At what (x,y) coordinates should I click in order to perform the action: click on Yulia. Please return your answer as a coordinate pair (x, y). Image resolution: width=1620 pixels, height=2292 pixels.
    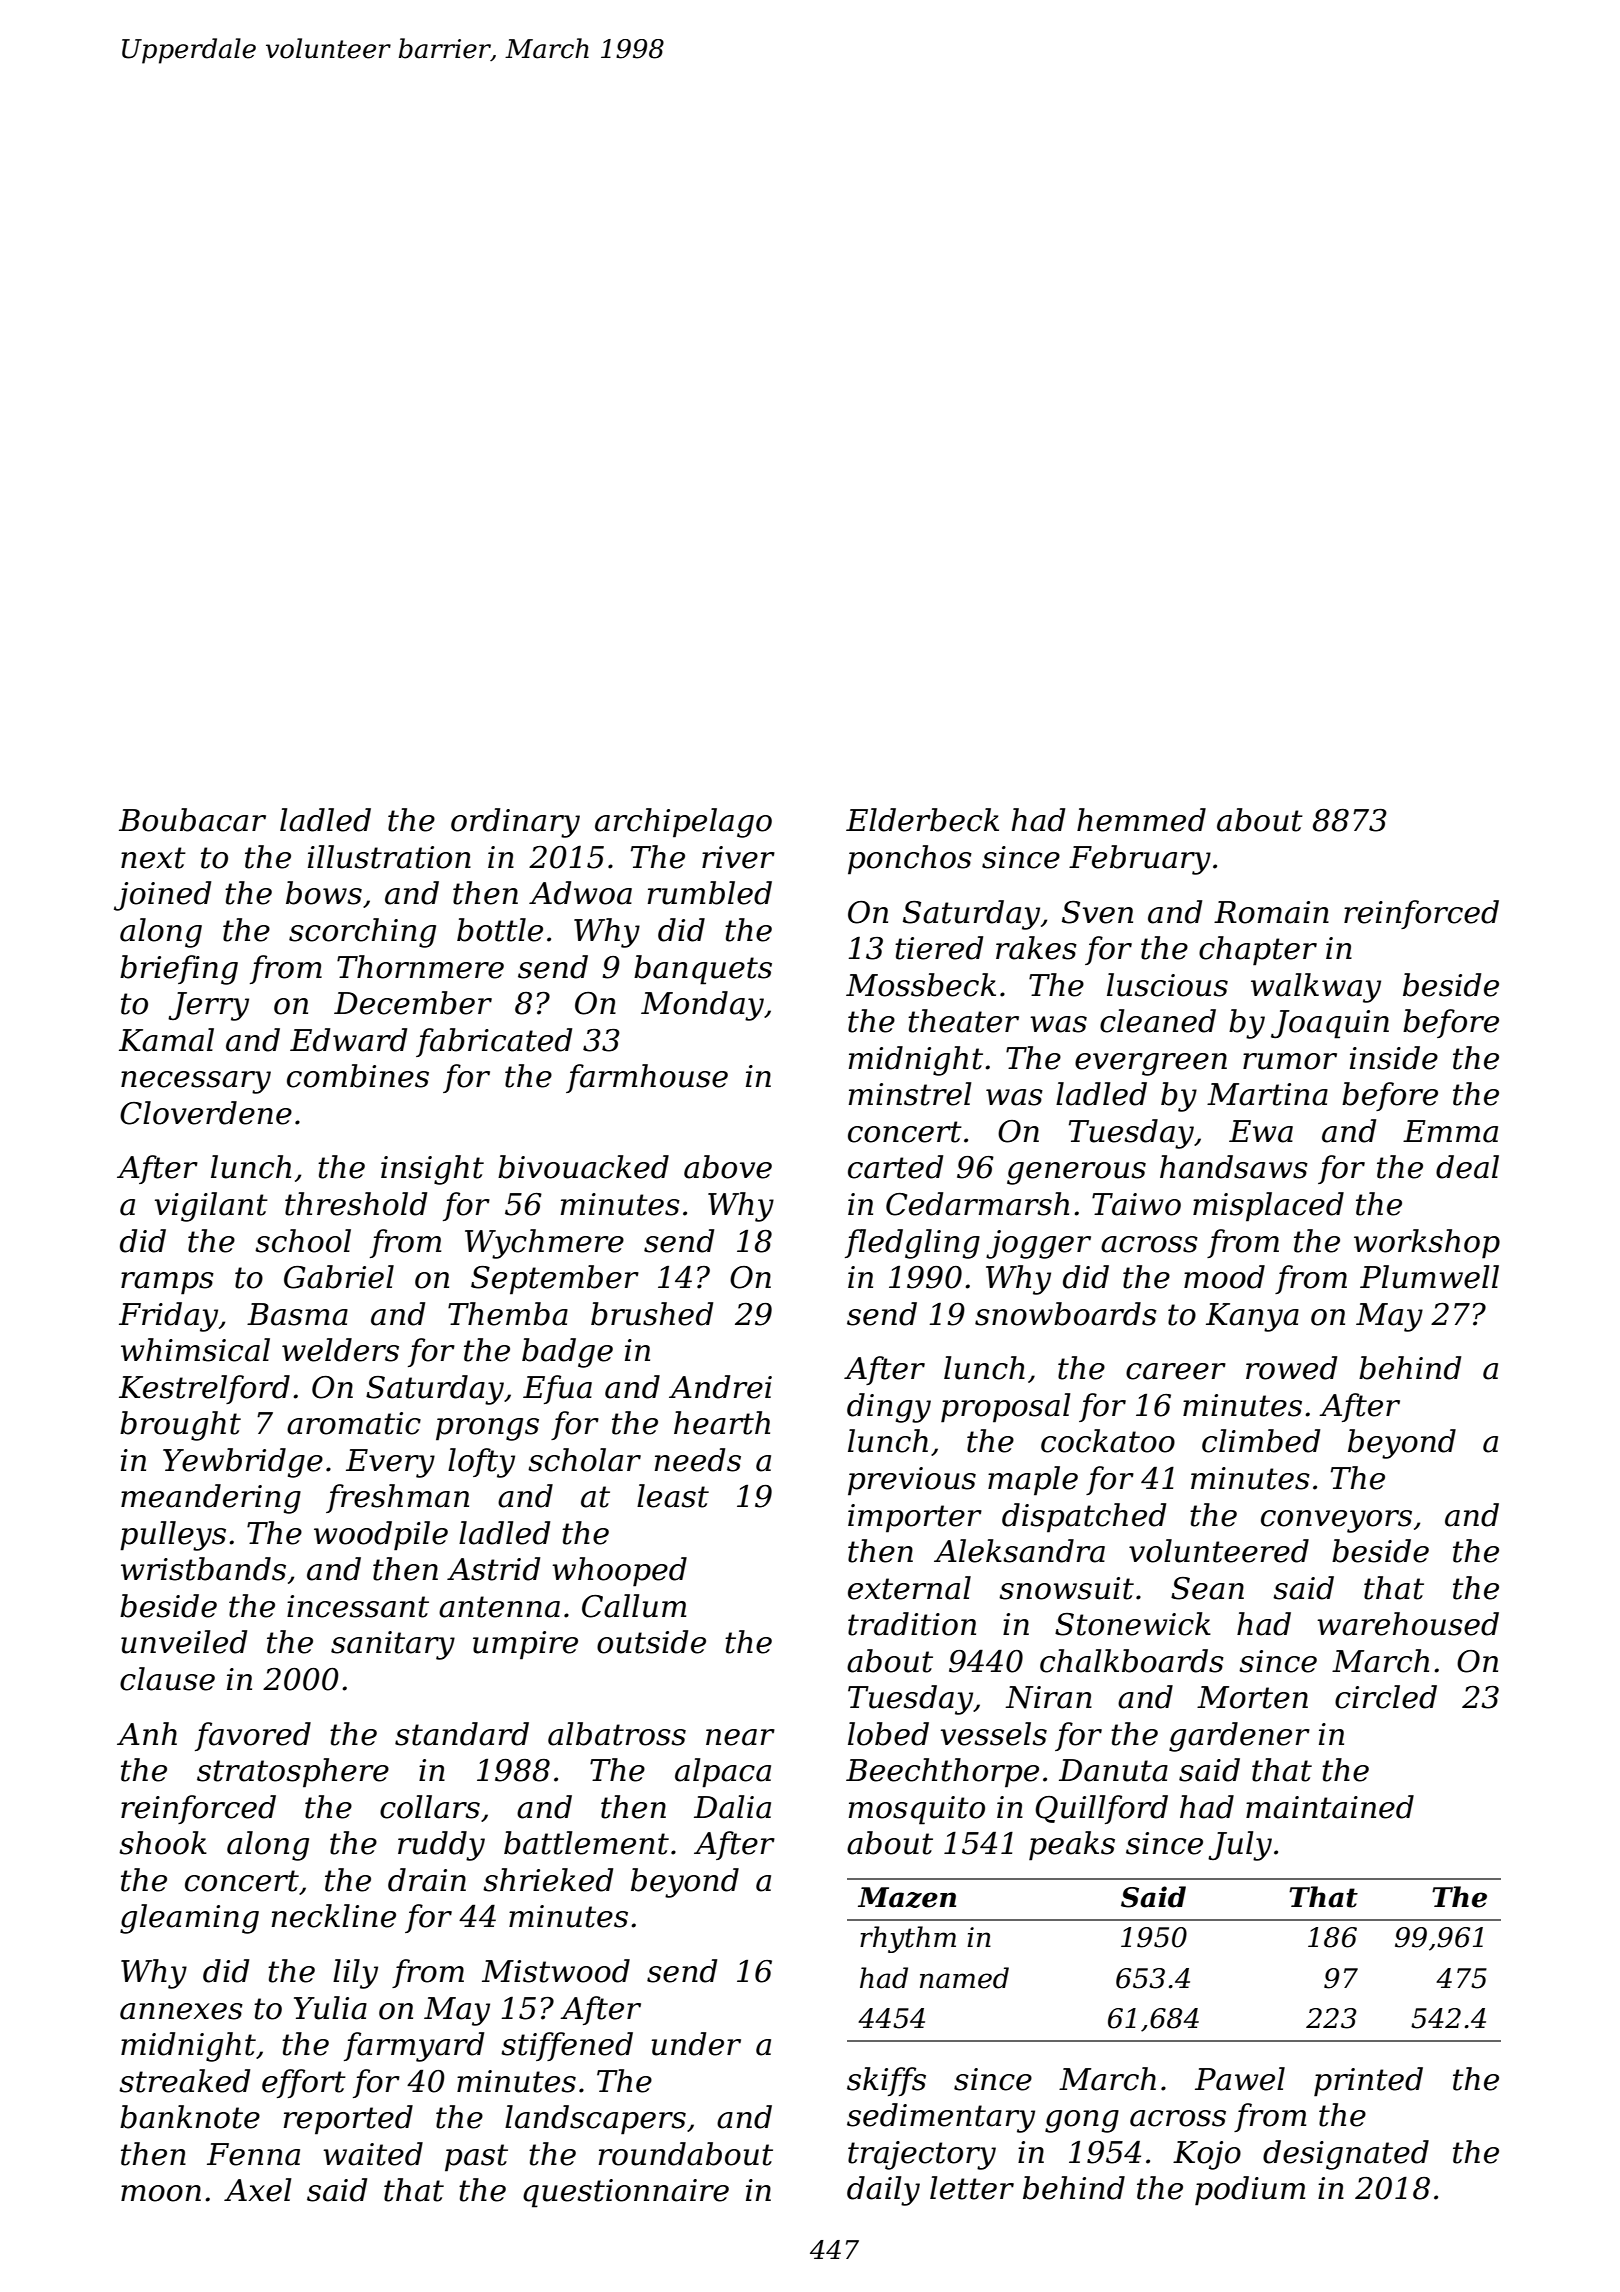
    Looking at the image, I should click on (330, 2008).
